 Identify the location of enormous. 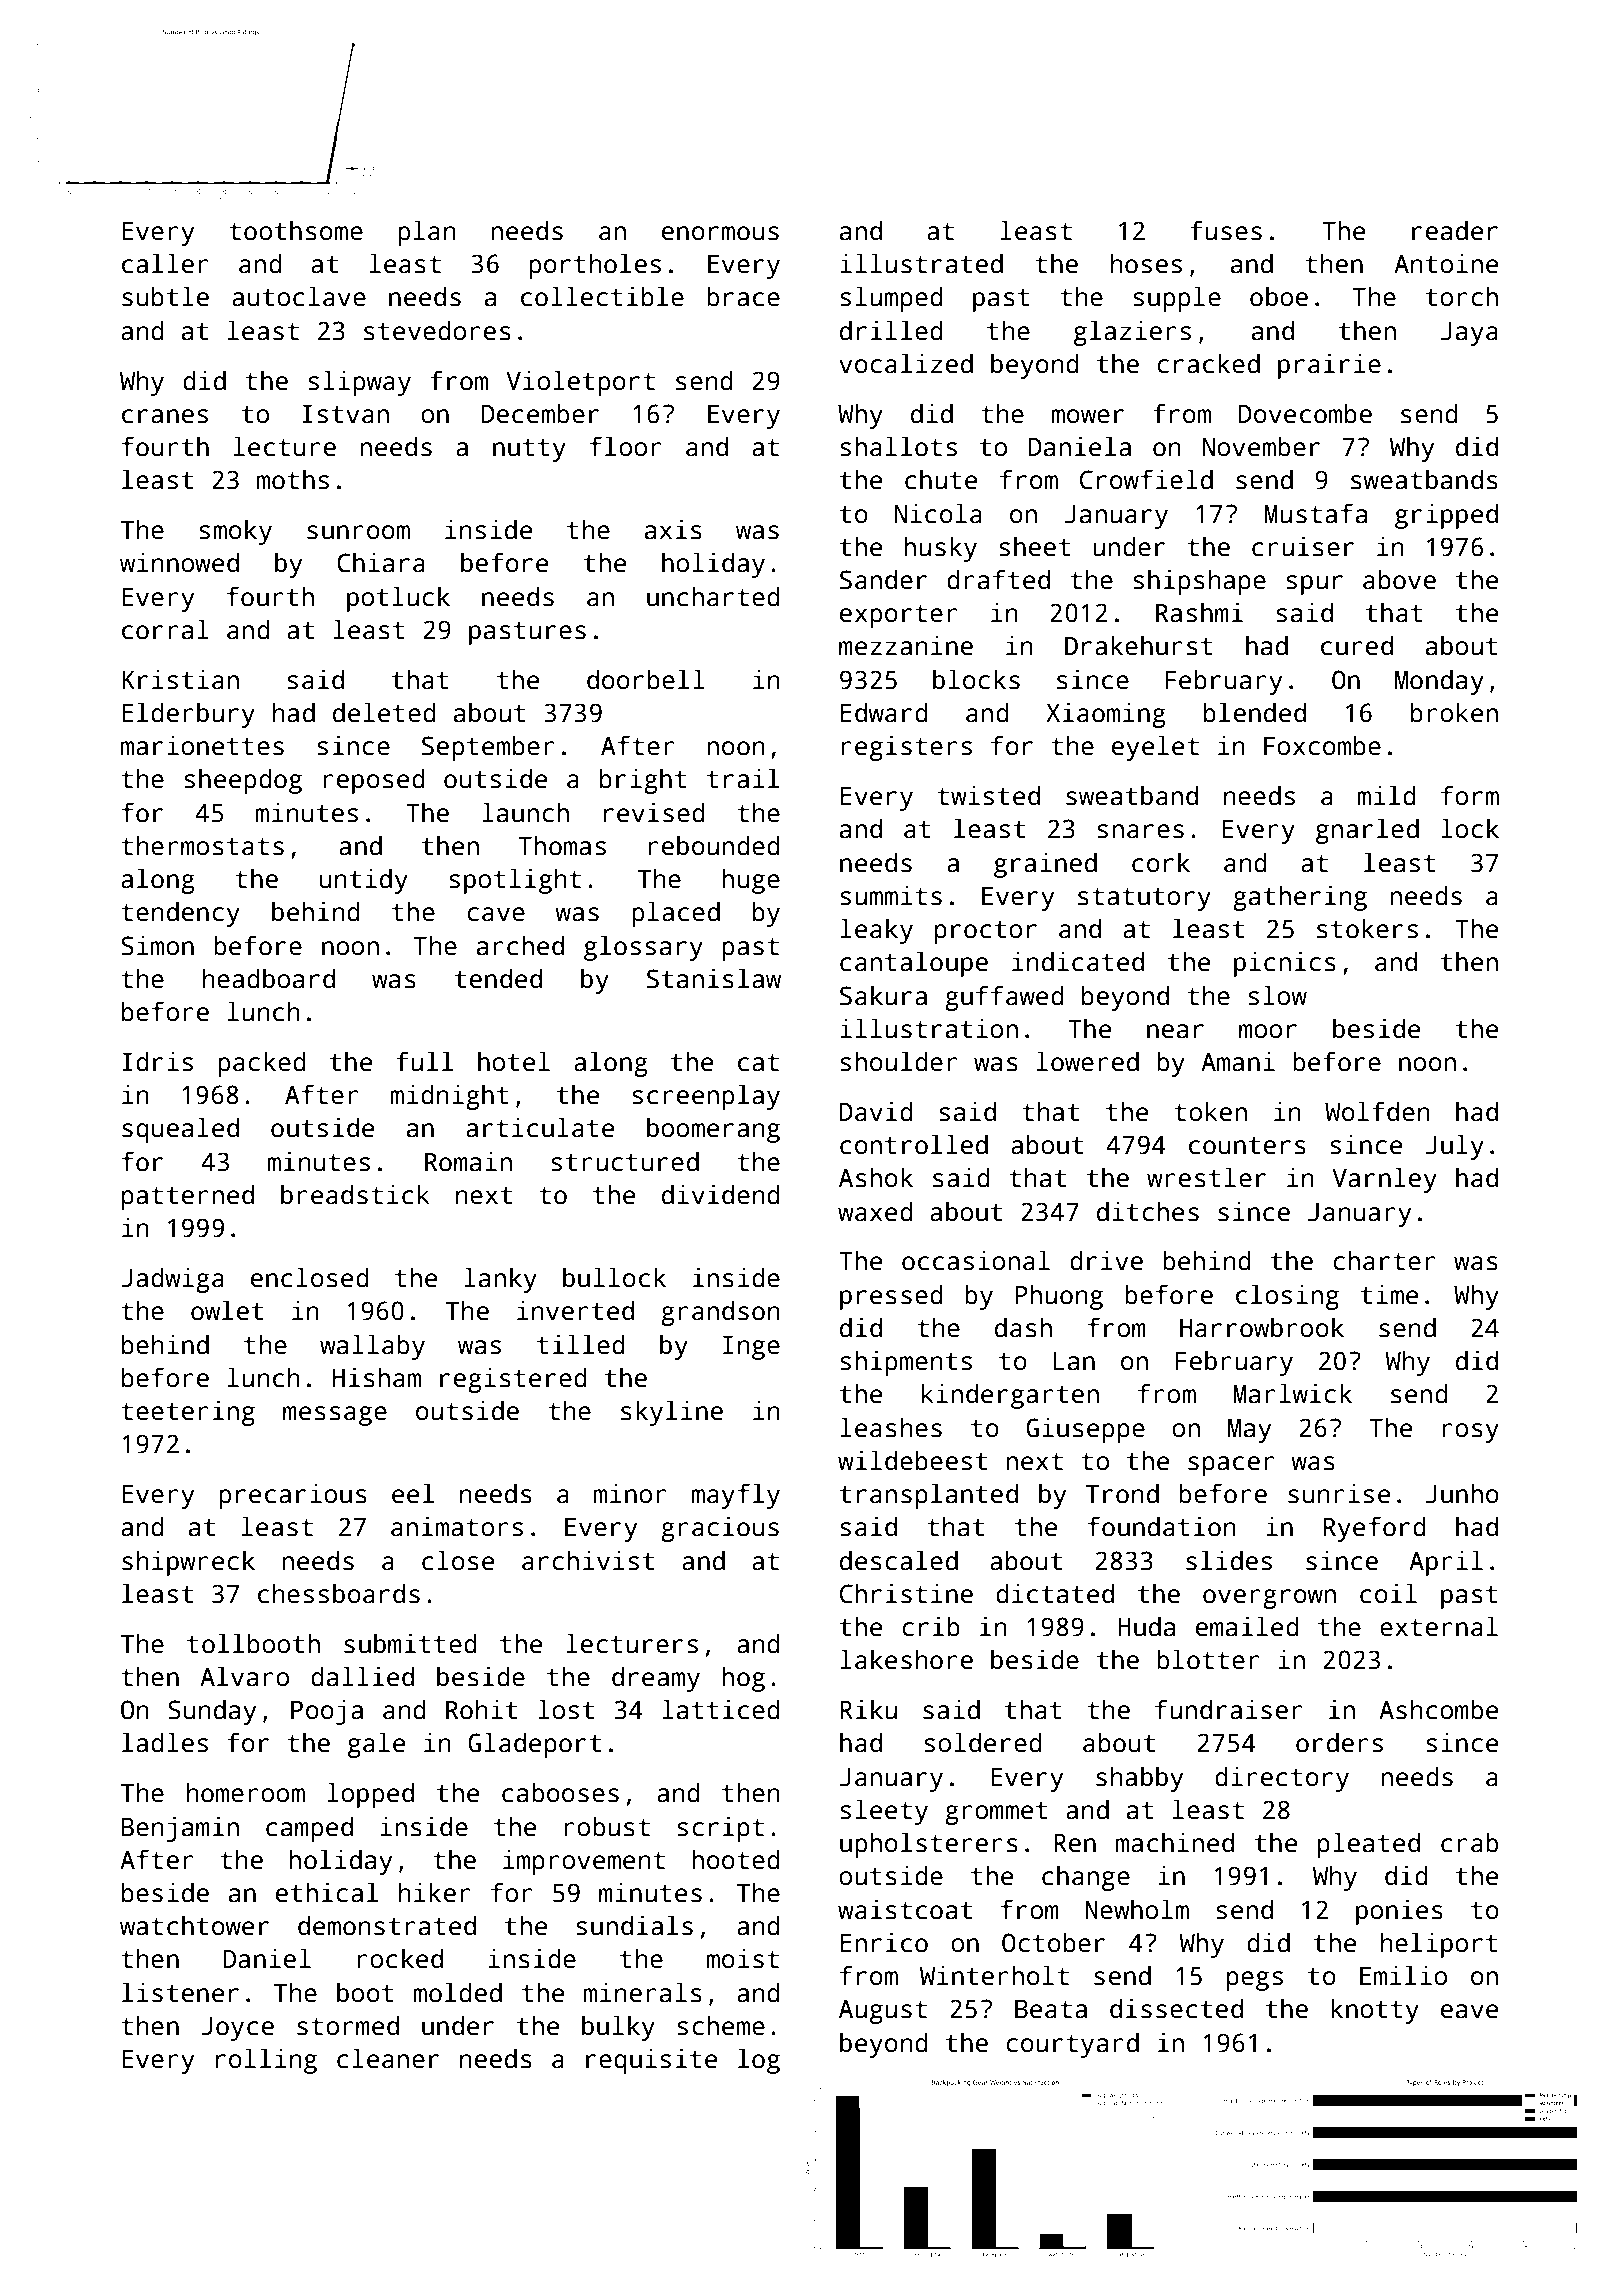
(720, 233).
